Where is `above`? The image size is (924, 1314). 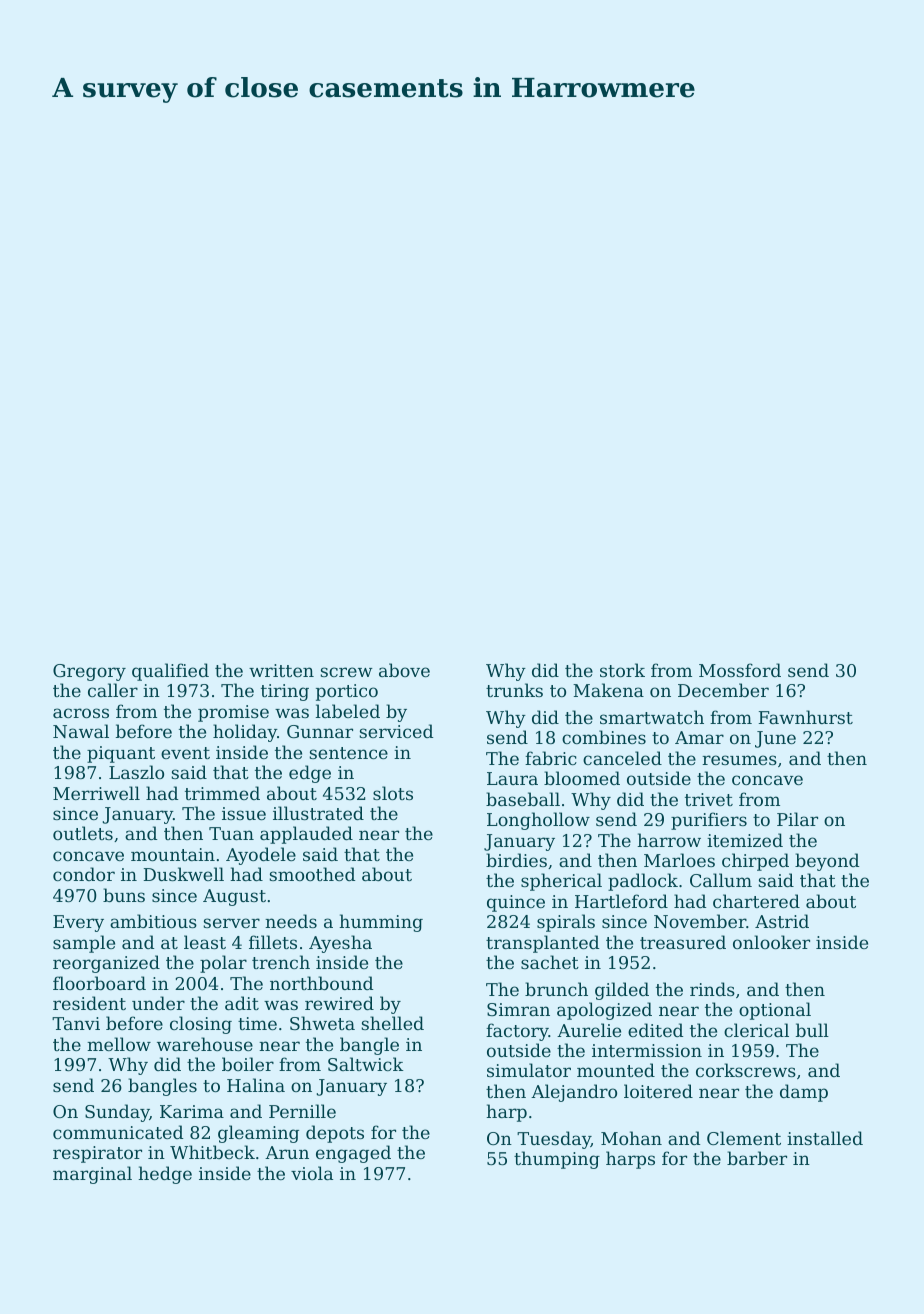 above is located at coordinates (404, 670).
